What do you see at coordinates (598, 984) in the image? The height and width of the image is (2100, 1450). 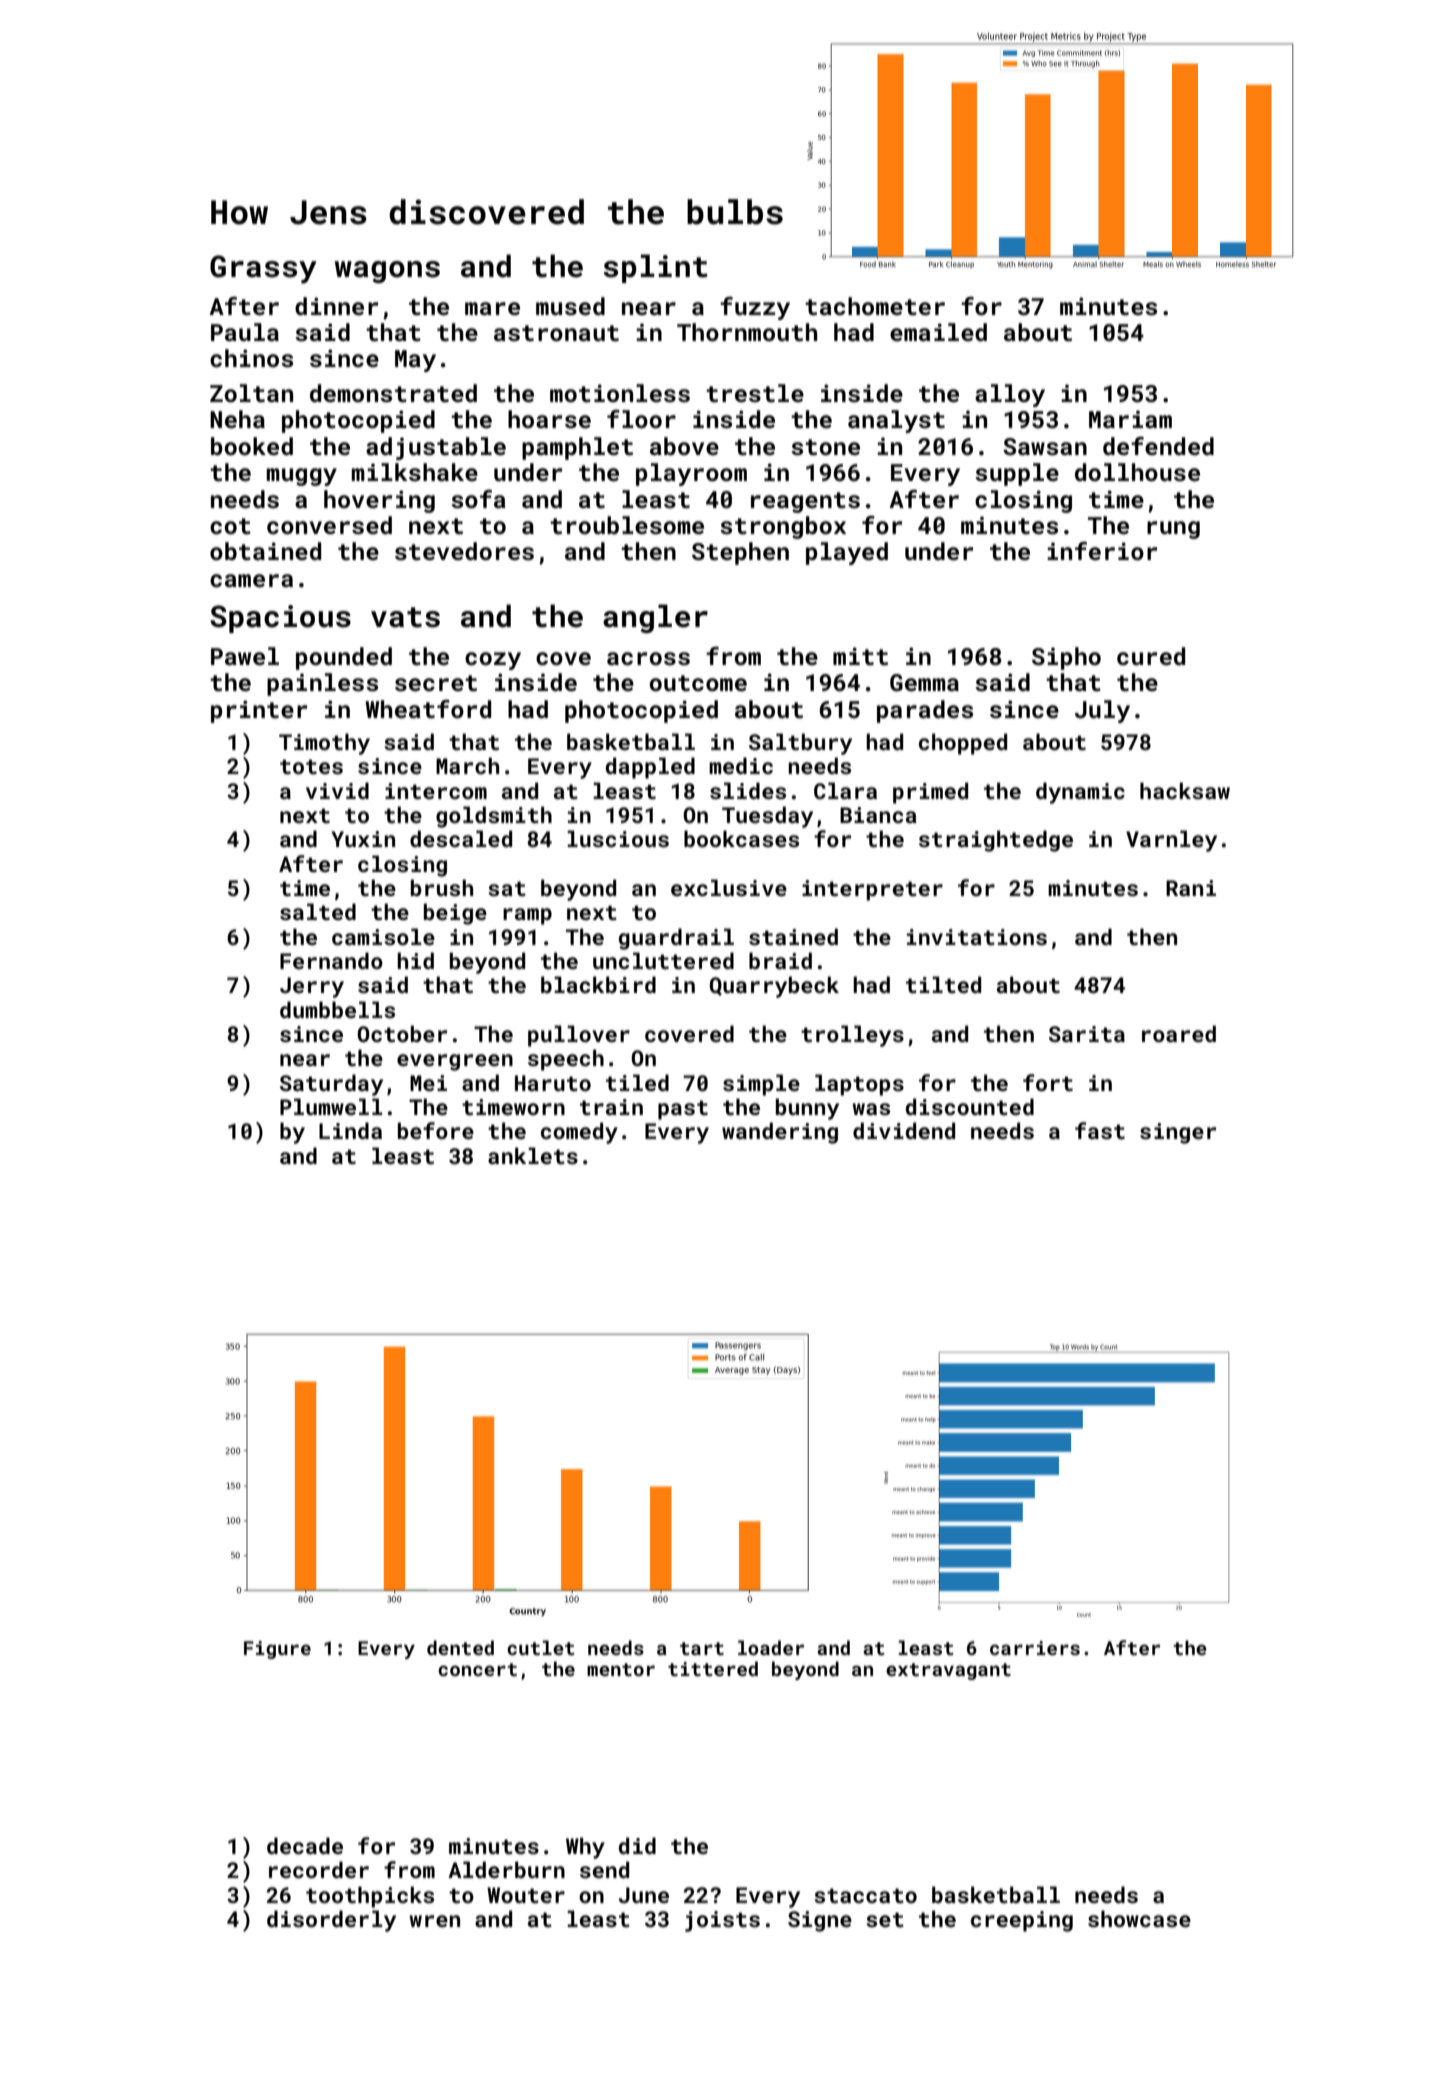 I see `blackbird` at bounding box center [598, 984].
